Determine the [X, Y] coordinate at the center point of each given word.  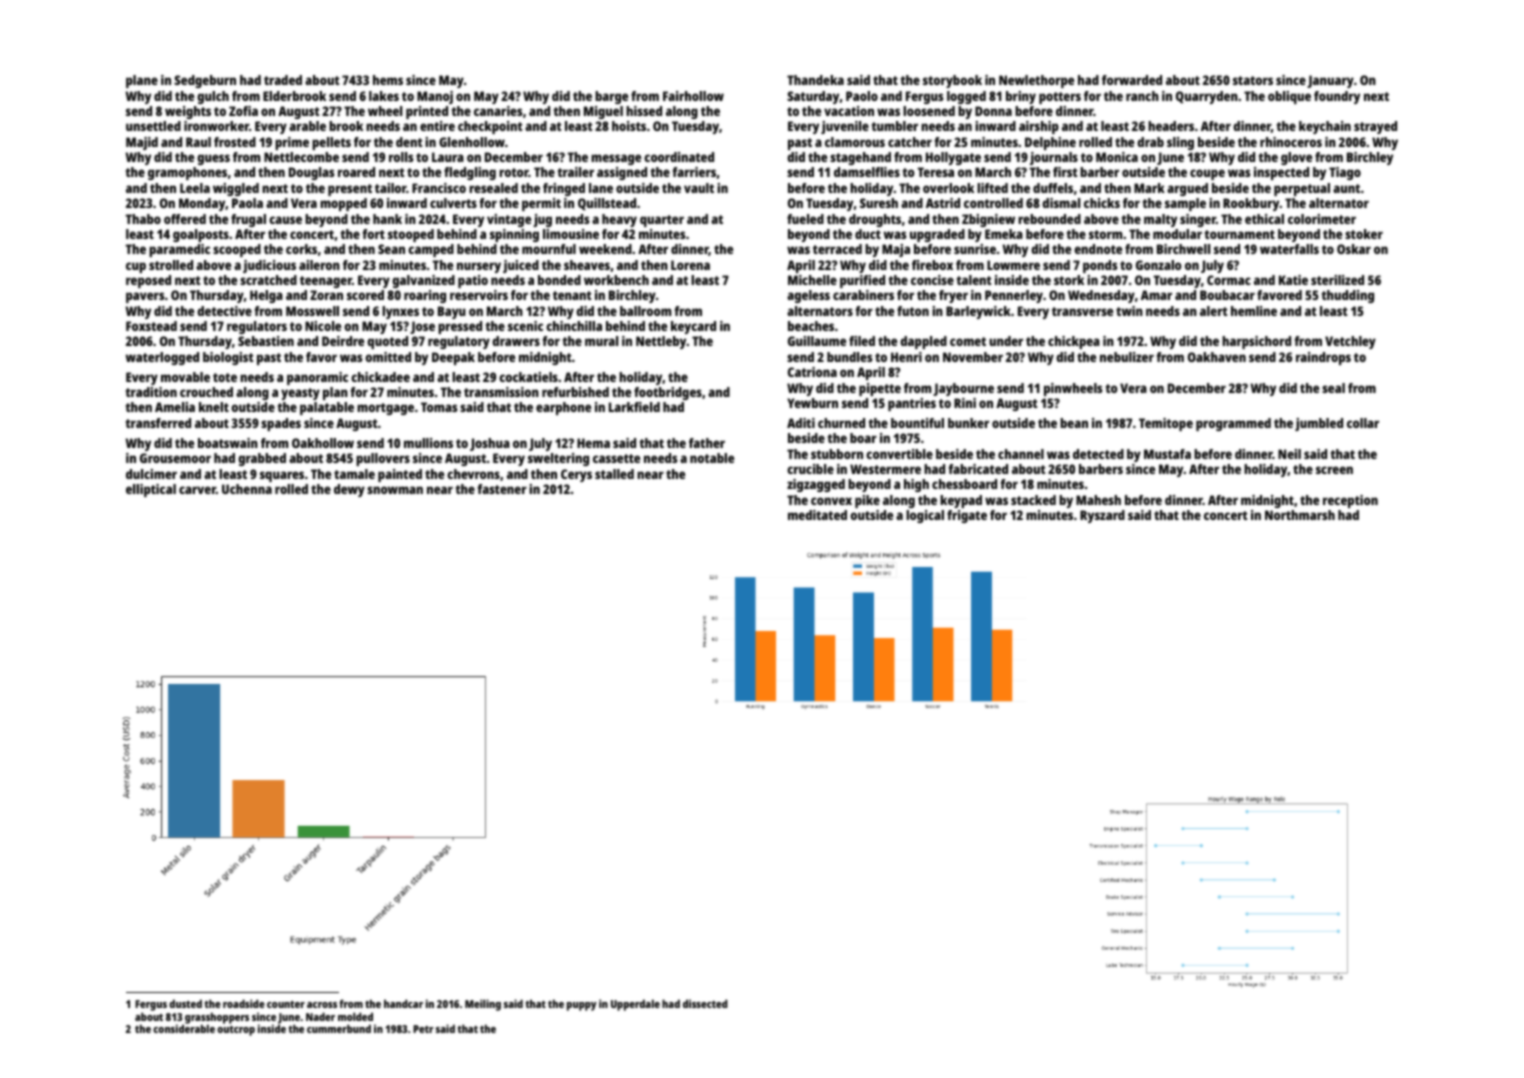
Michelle [812, 280]
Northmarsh [1300, 515]
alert [1214, 311]
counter [286, 1004]
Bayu [452, 312]
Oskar [1354, 249]
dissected [705, 1003]
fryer [953, 296]
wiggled [236, 189]
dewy [349, 490]
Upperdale [635, 1005]
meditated [817, 515]
